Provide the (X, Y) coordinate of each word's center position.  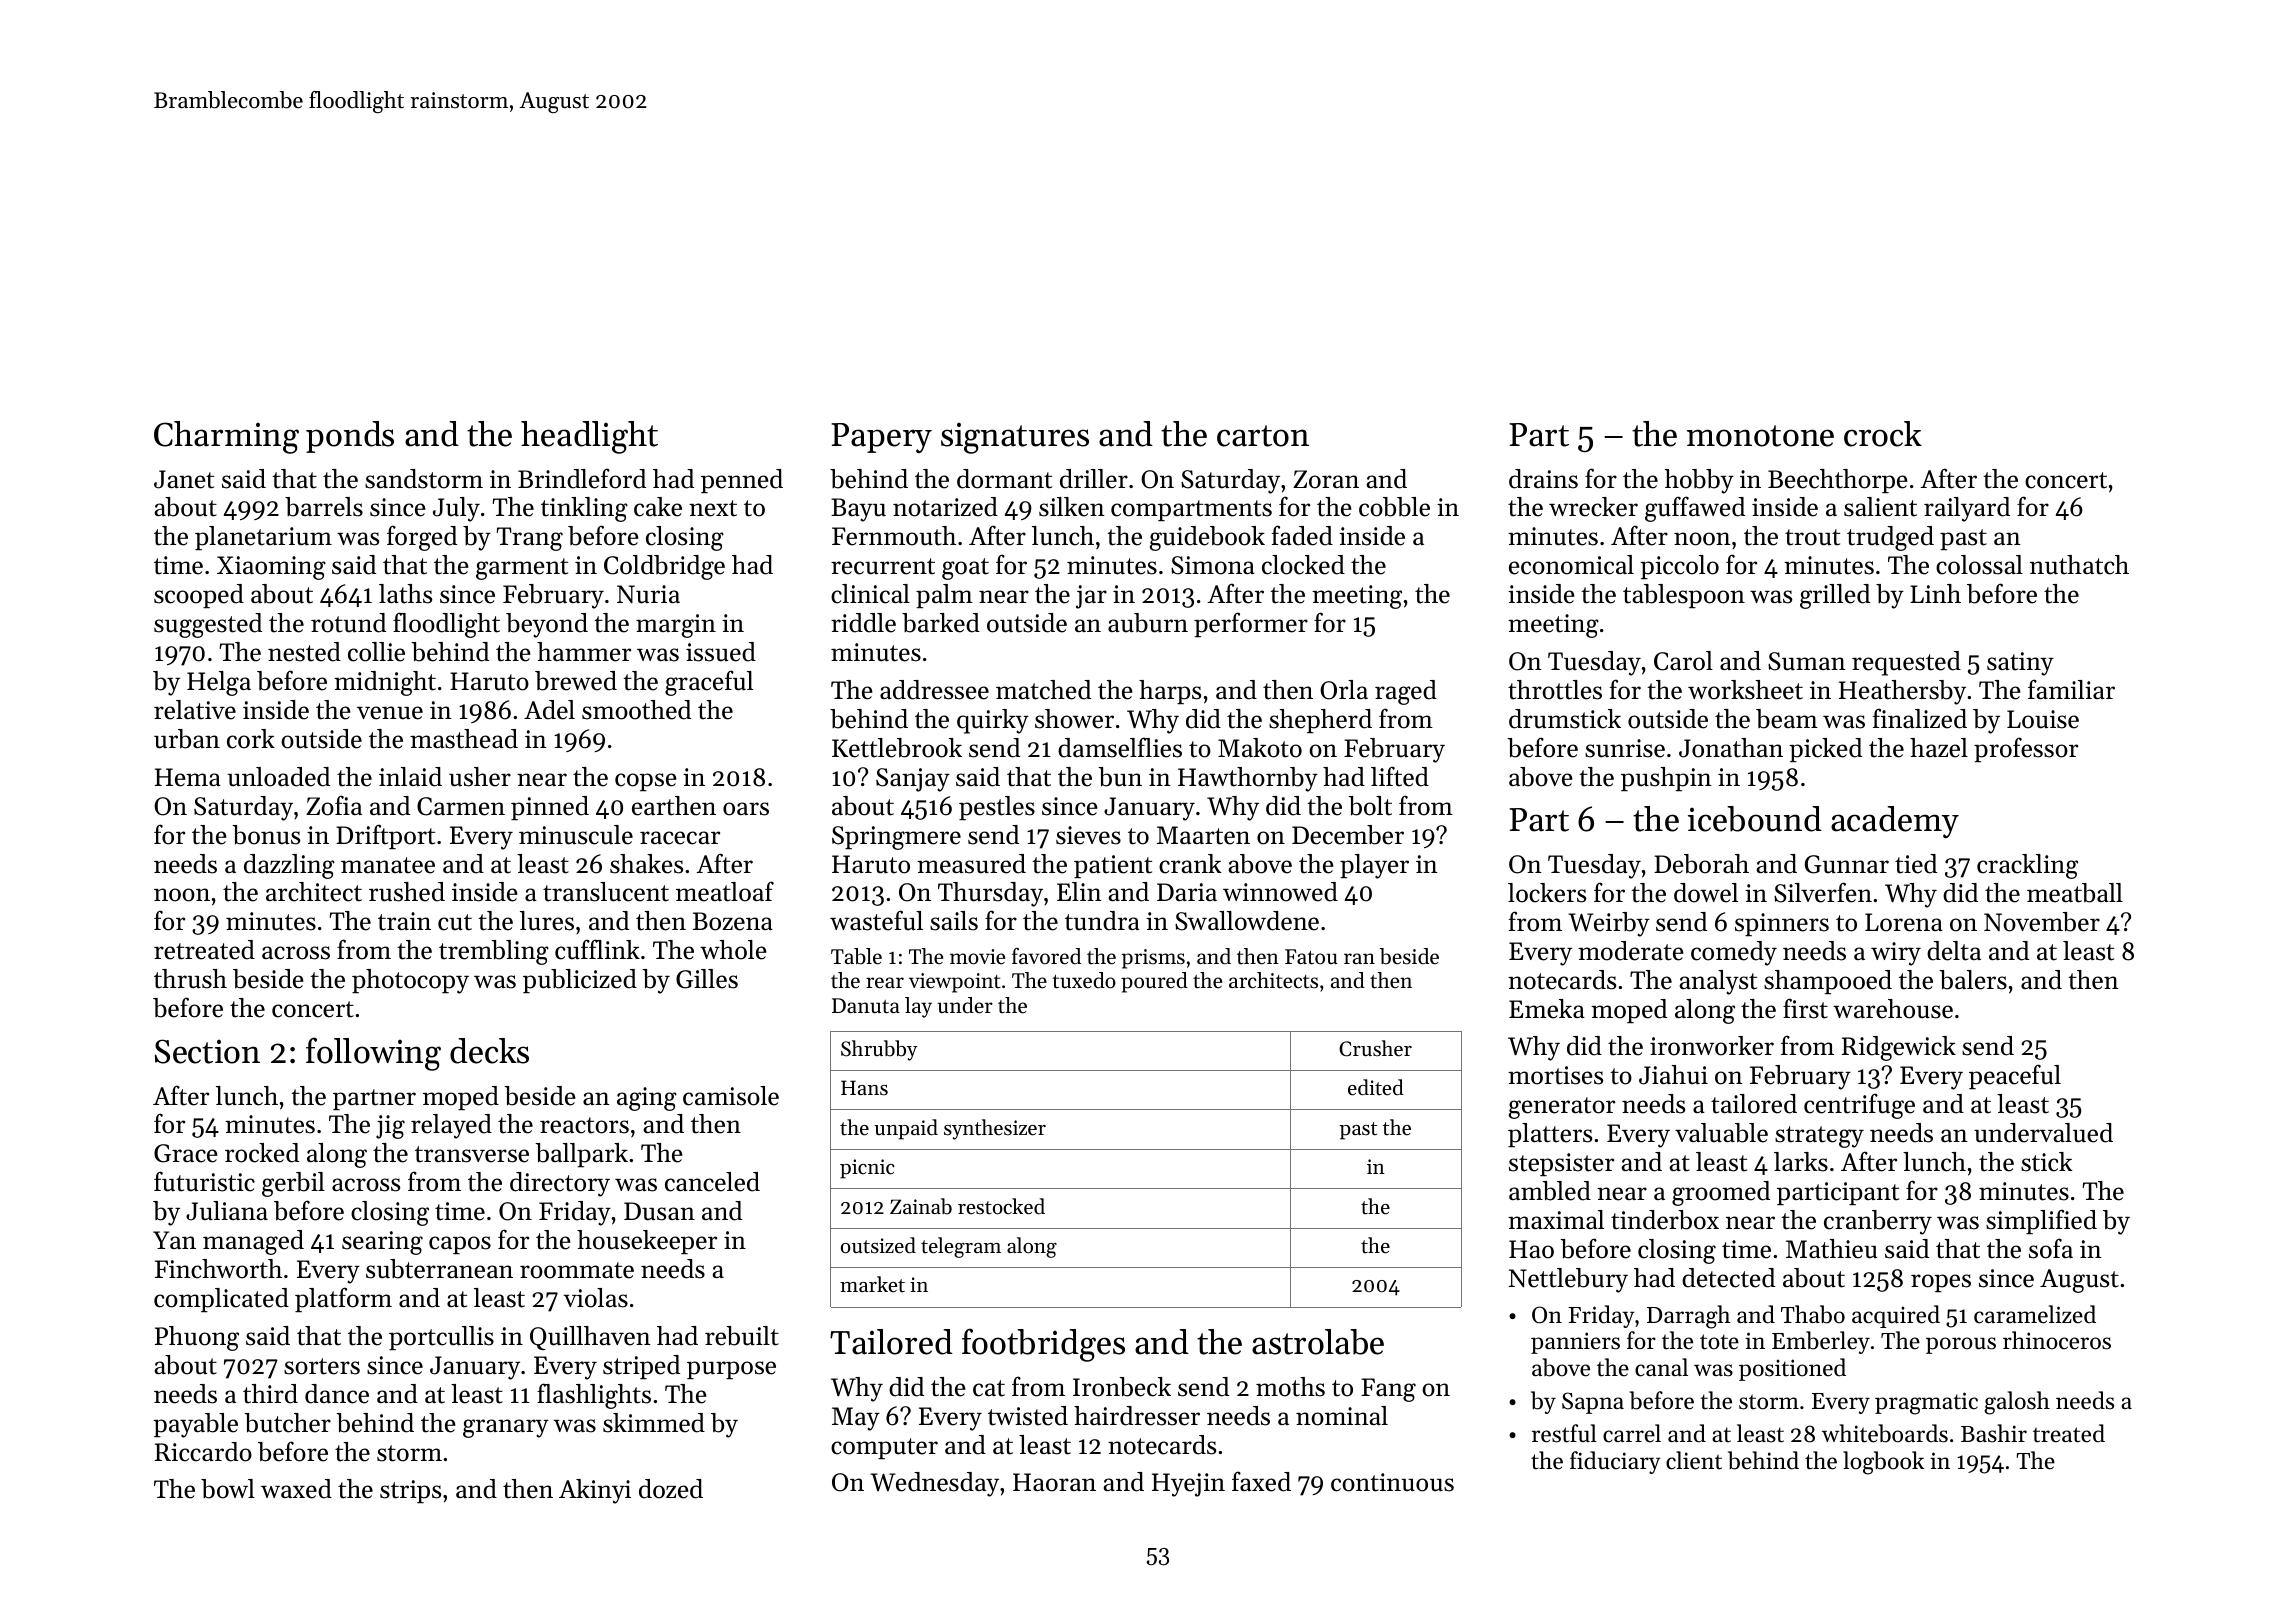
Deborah (1701, 864)
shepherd (1320, 721)
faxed (1261, 1481)
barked (941, 623)
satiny (2020, 664)
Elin (1079, 891)
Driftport (385, 836)
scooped (199, 596)
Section (207, 1051)
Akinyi (595, 1491)
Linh (1935, 593)
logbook (1883, 1463)
